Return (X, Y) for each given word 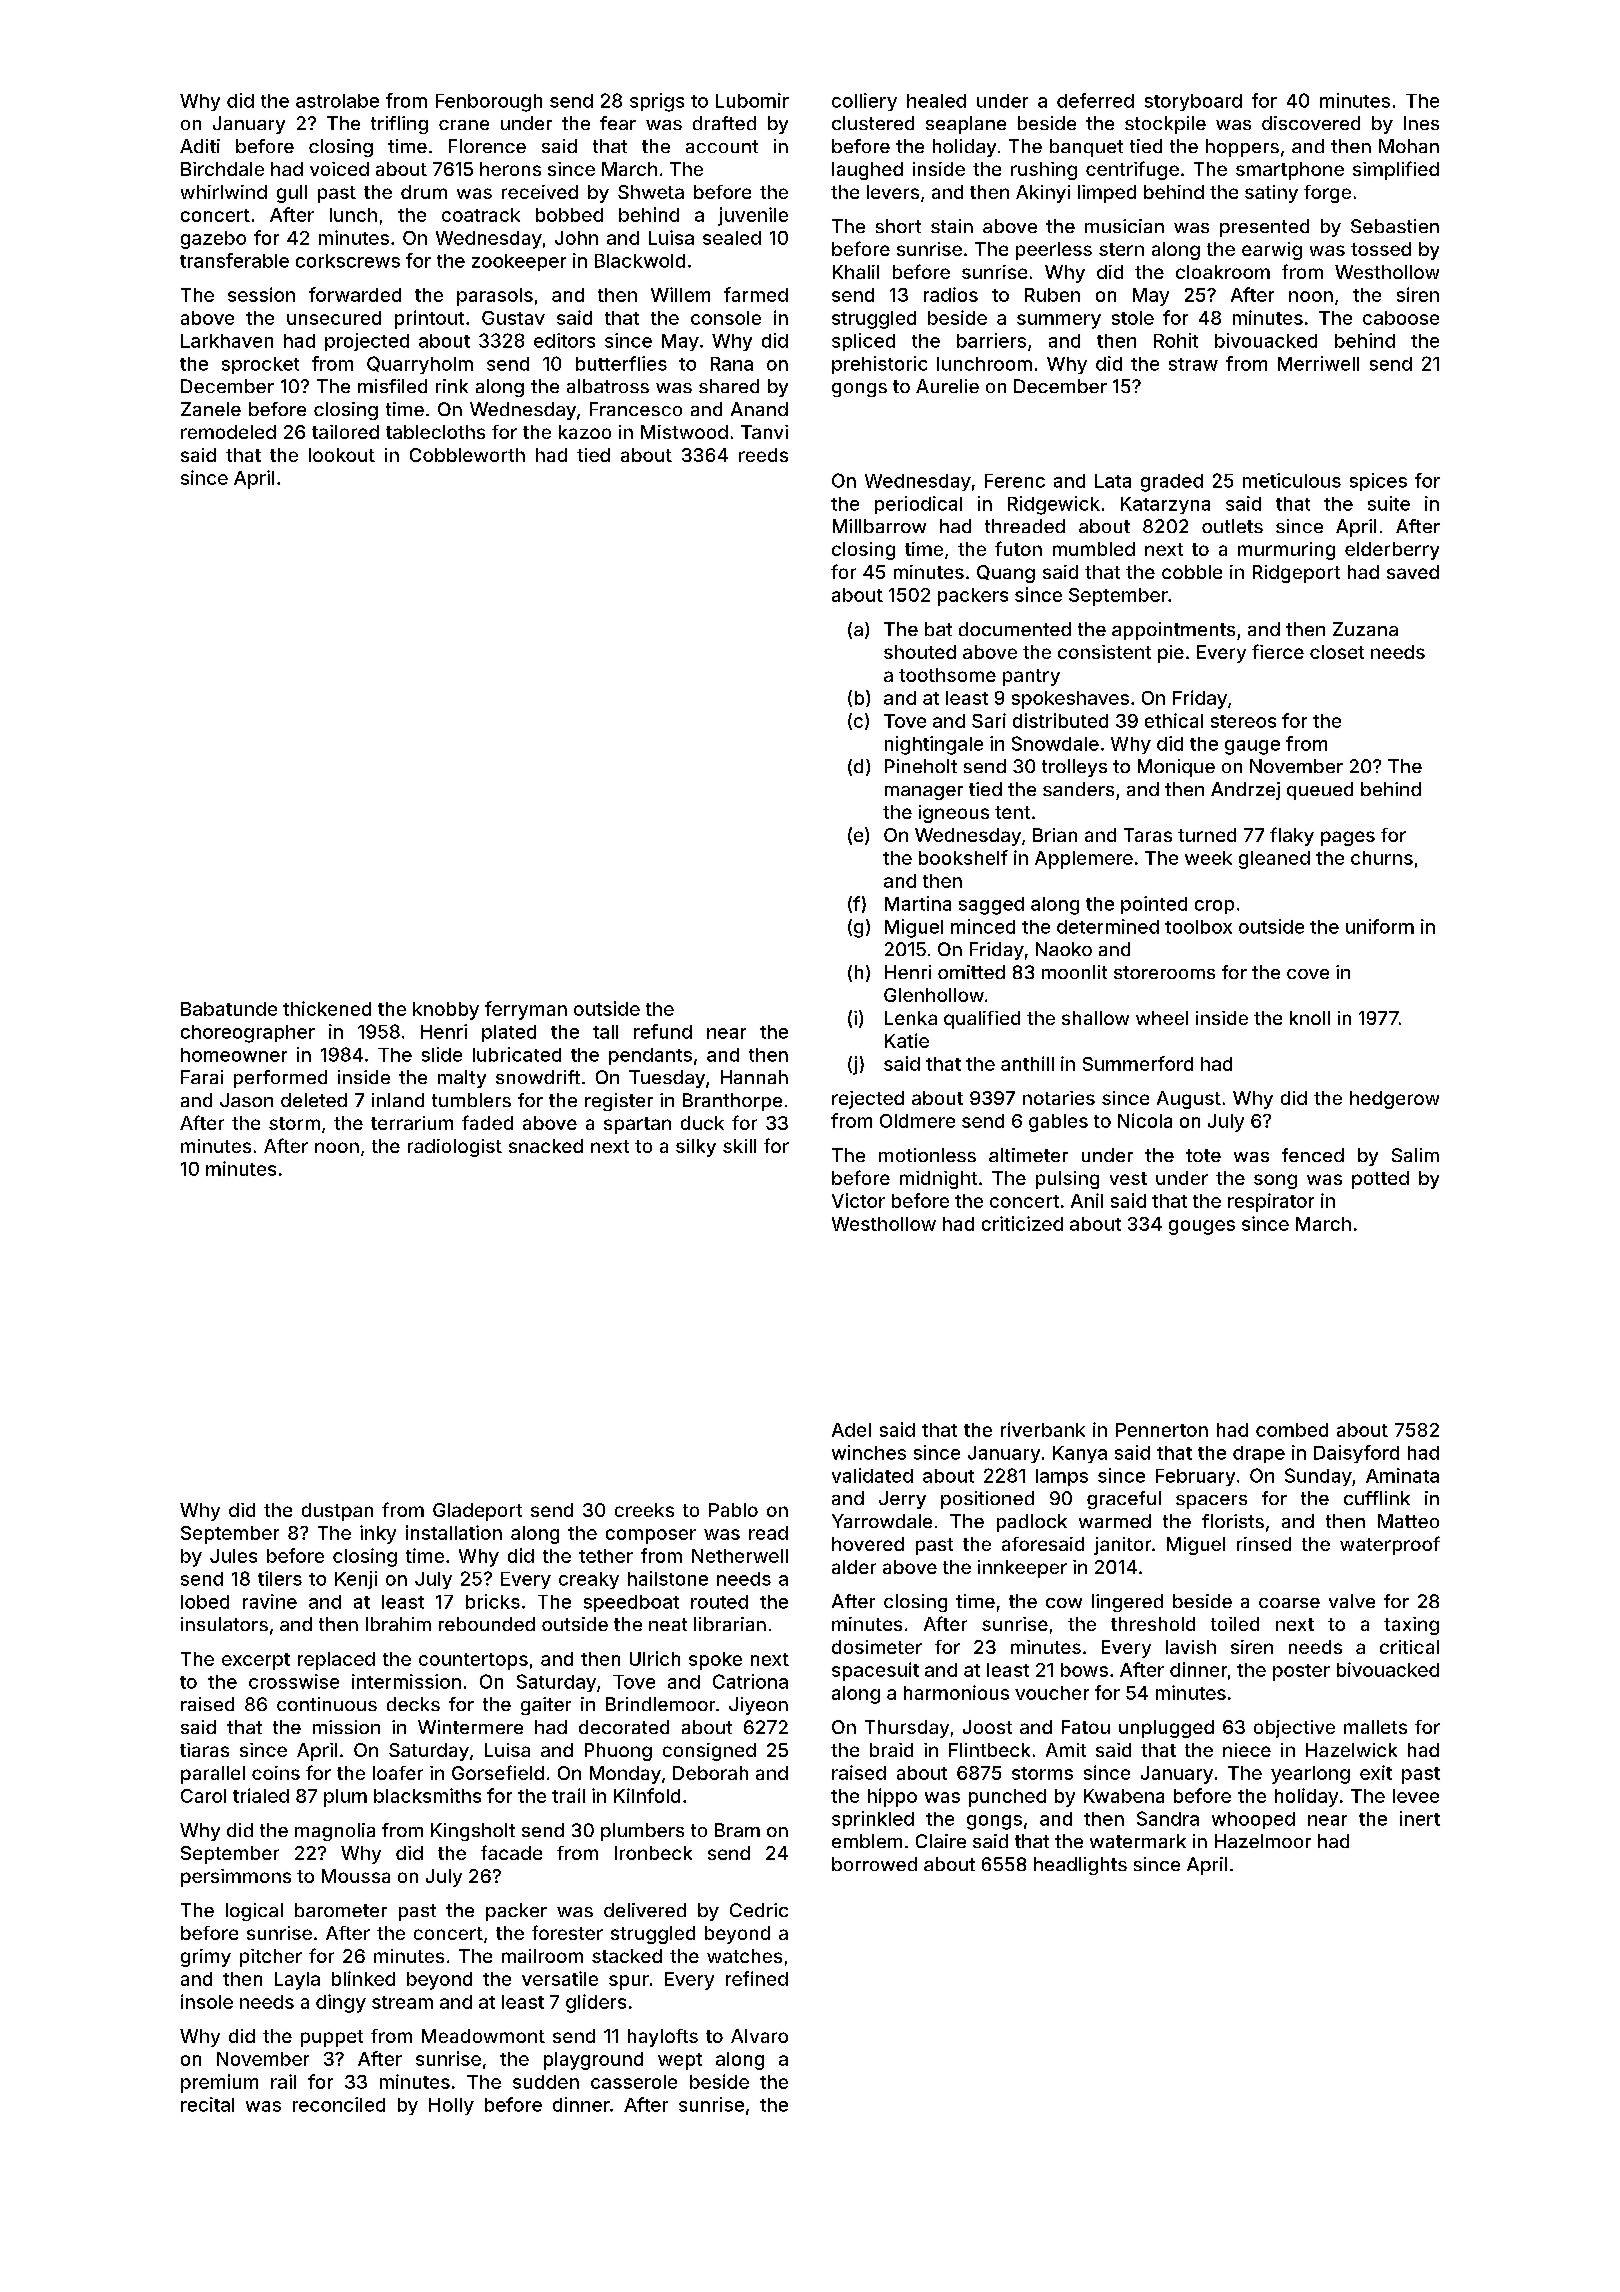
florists (1233, 1521)
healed (936, 101)
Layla (297, 1981)
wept (680, 2061)
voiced (339, 169)
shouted (920, 652)
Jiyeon (758, 1706)
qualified (982, 1020)
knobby (446, 1011)
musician (1124, 226)
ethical (1174, 720)
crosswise (294, 1681)
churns (1382, 858)
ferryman (526, 1010)
